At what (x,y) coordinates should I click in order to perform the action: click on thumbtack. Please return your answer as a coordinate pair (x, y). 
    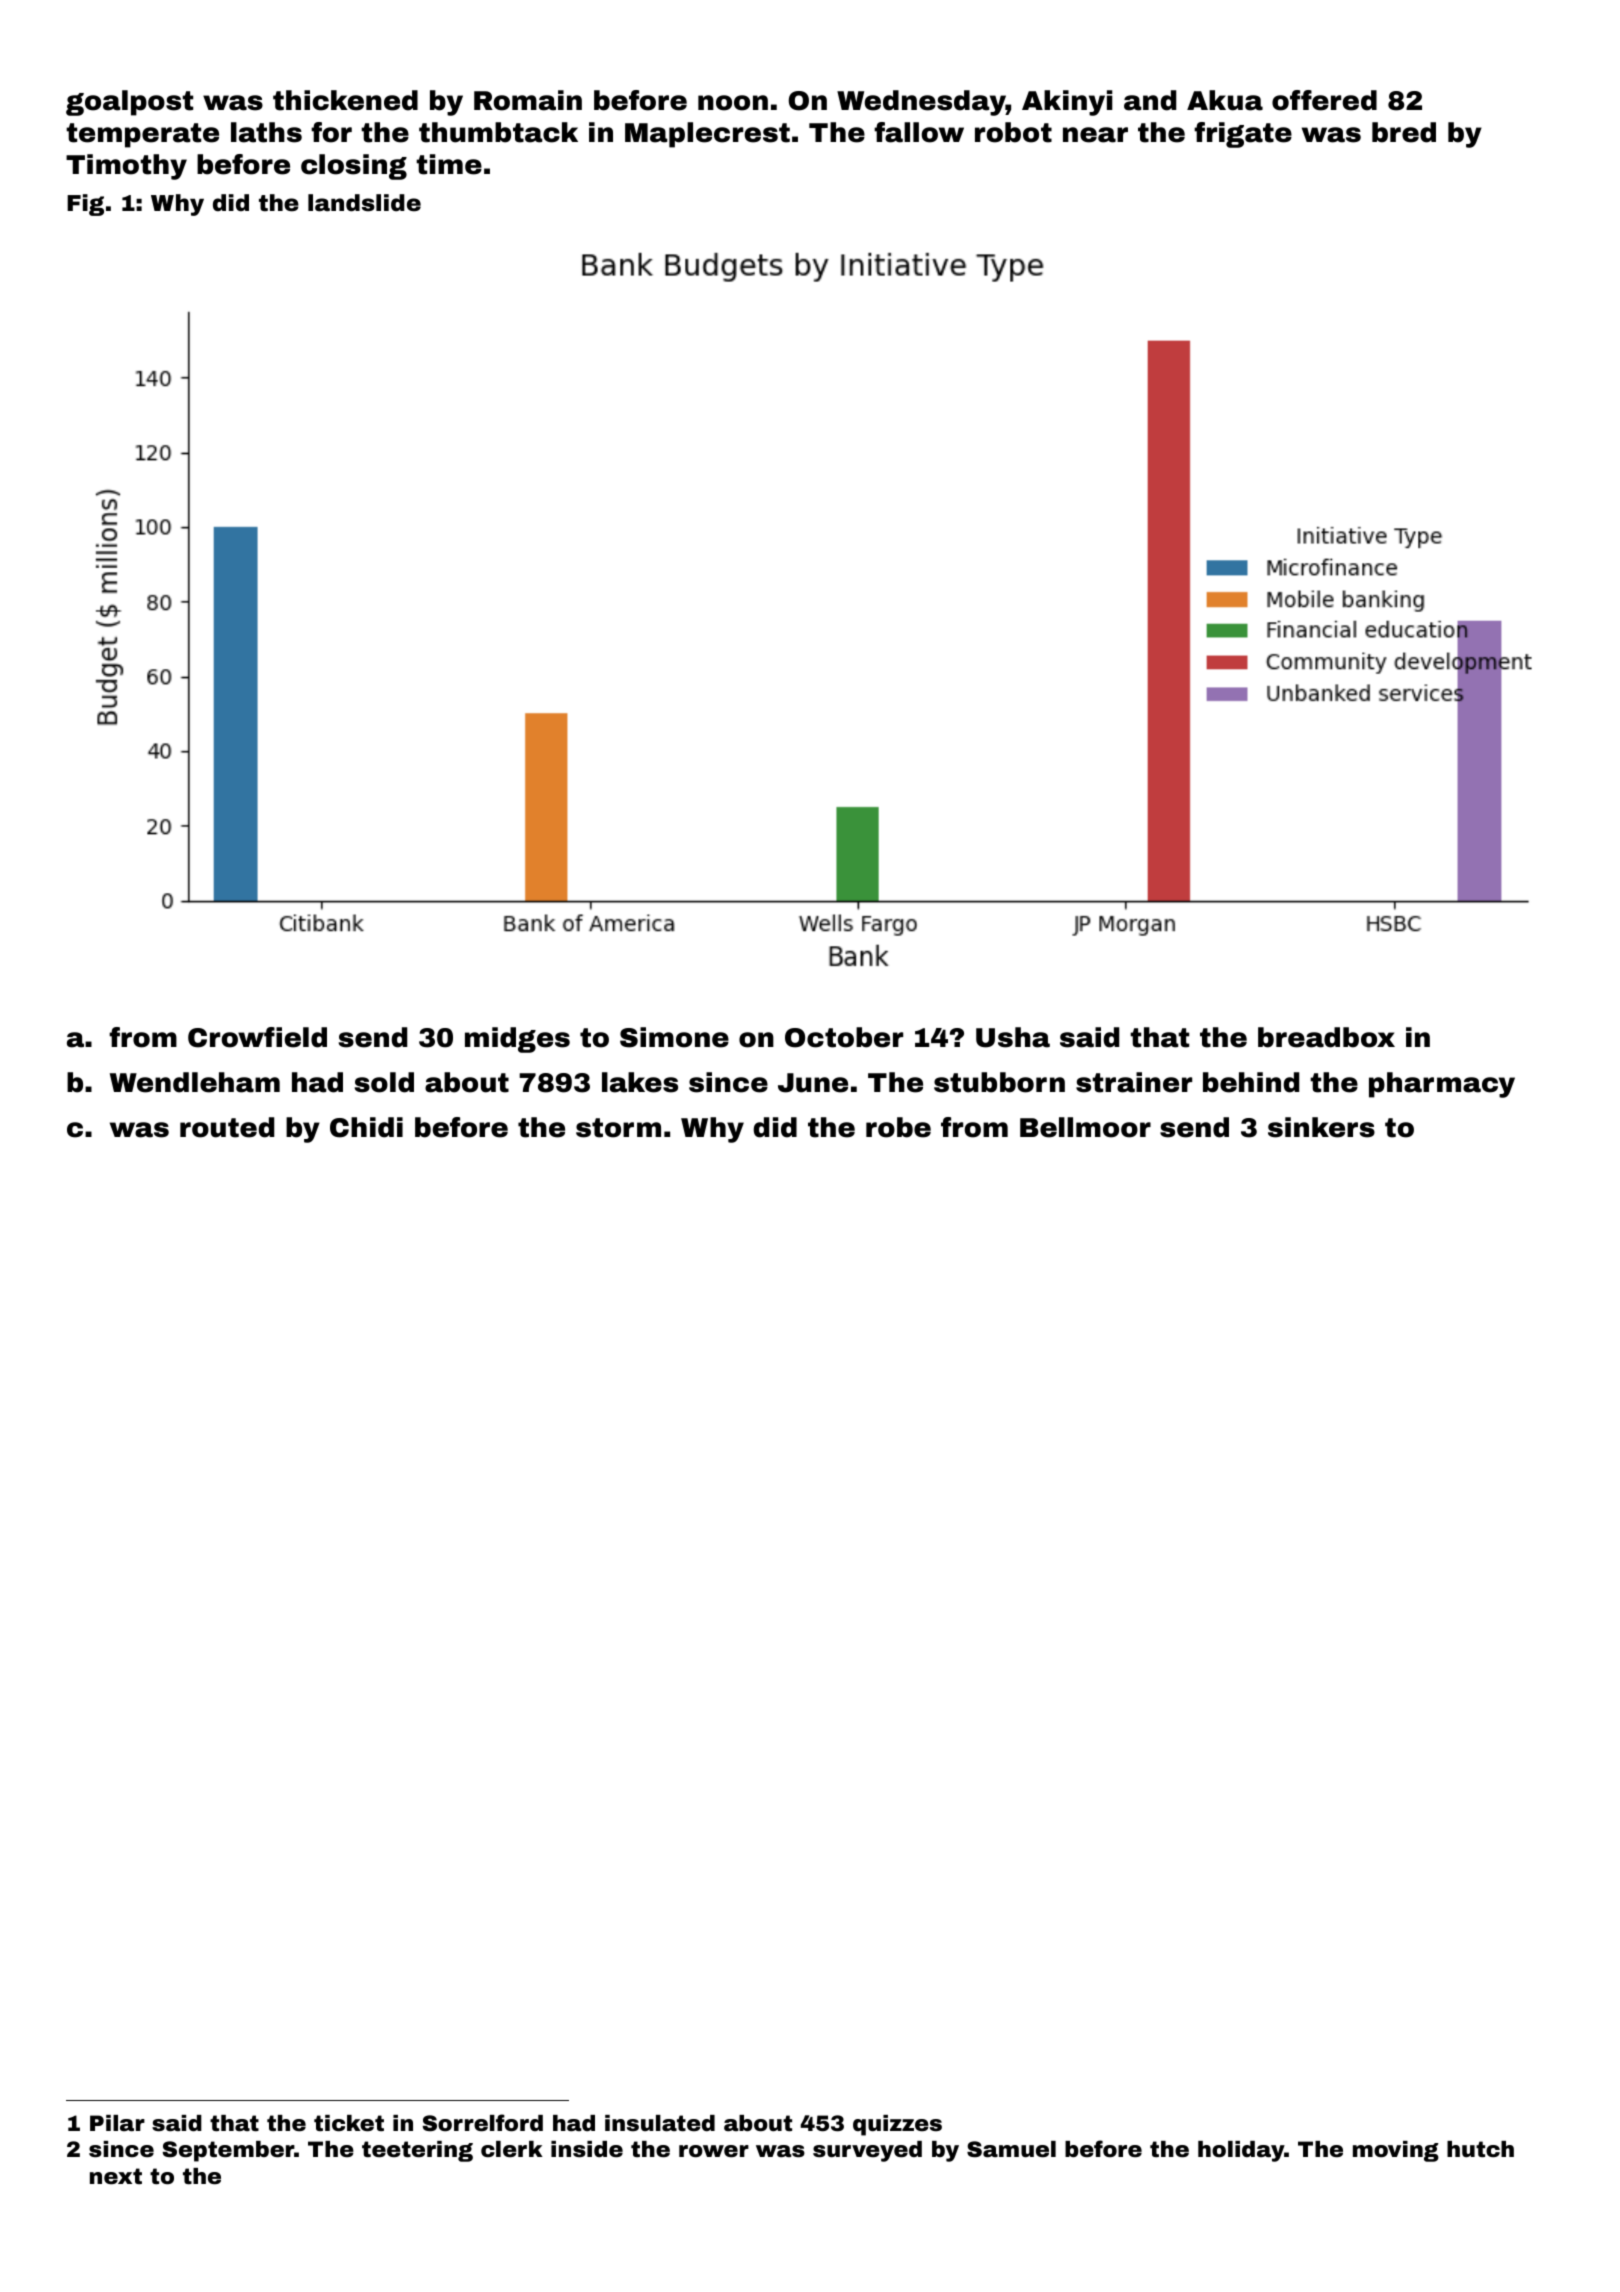
    Looking at the image, I should click on (498, 132).
